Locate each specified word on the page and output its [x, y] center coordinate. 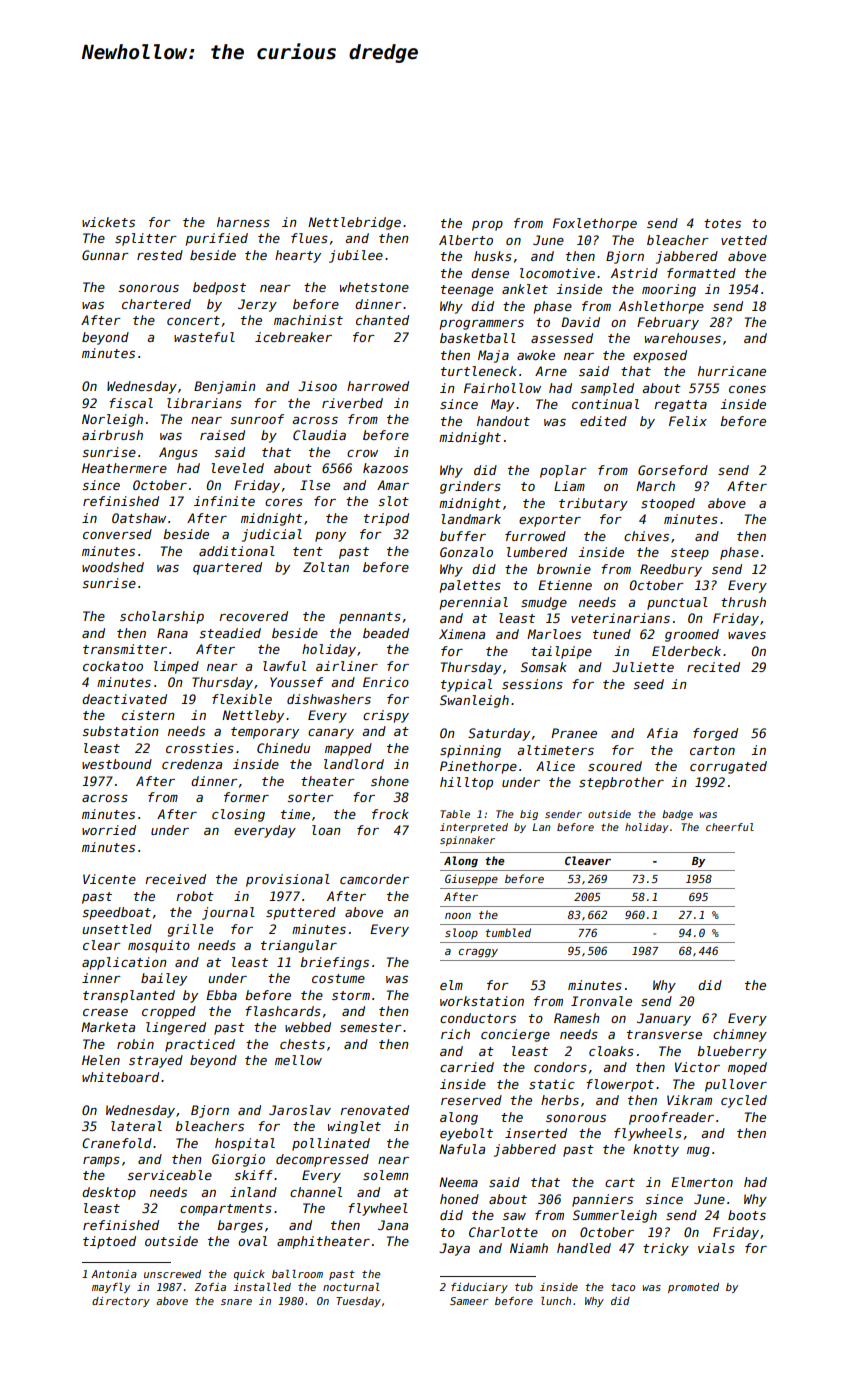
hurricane [732, 371]
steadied [230, 633]
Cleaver [588, 860]
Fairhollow [502, 388]
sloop [461, 933]
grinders [470, 487]
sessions [532, 684]
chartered [156, 304]
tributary [593, 504]
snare [236, 1302]
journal [228, 913]
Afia [662, 733]
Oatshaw [139, 518]
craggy [478, 953]
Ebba [221, 995]
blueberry [732, 1052]
